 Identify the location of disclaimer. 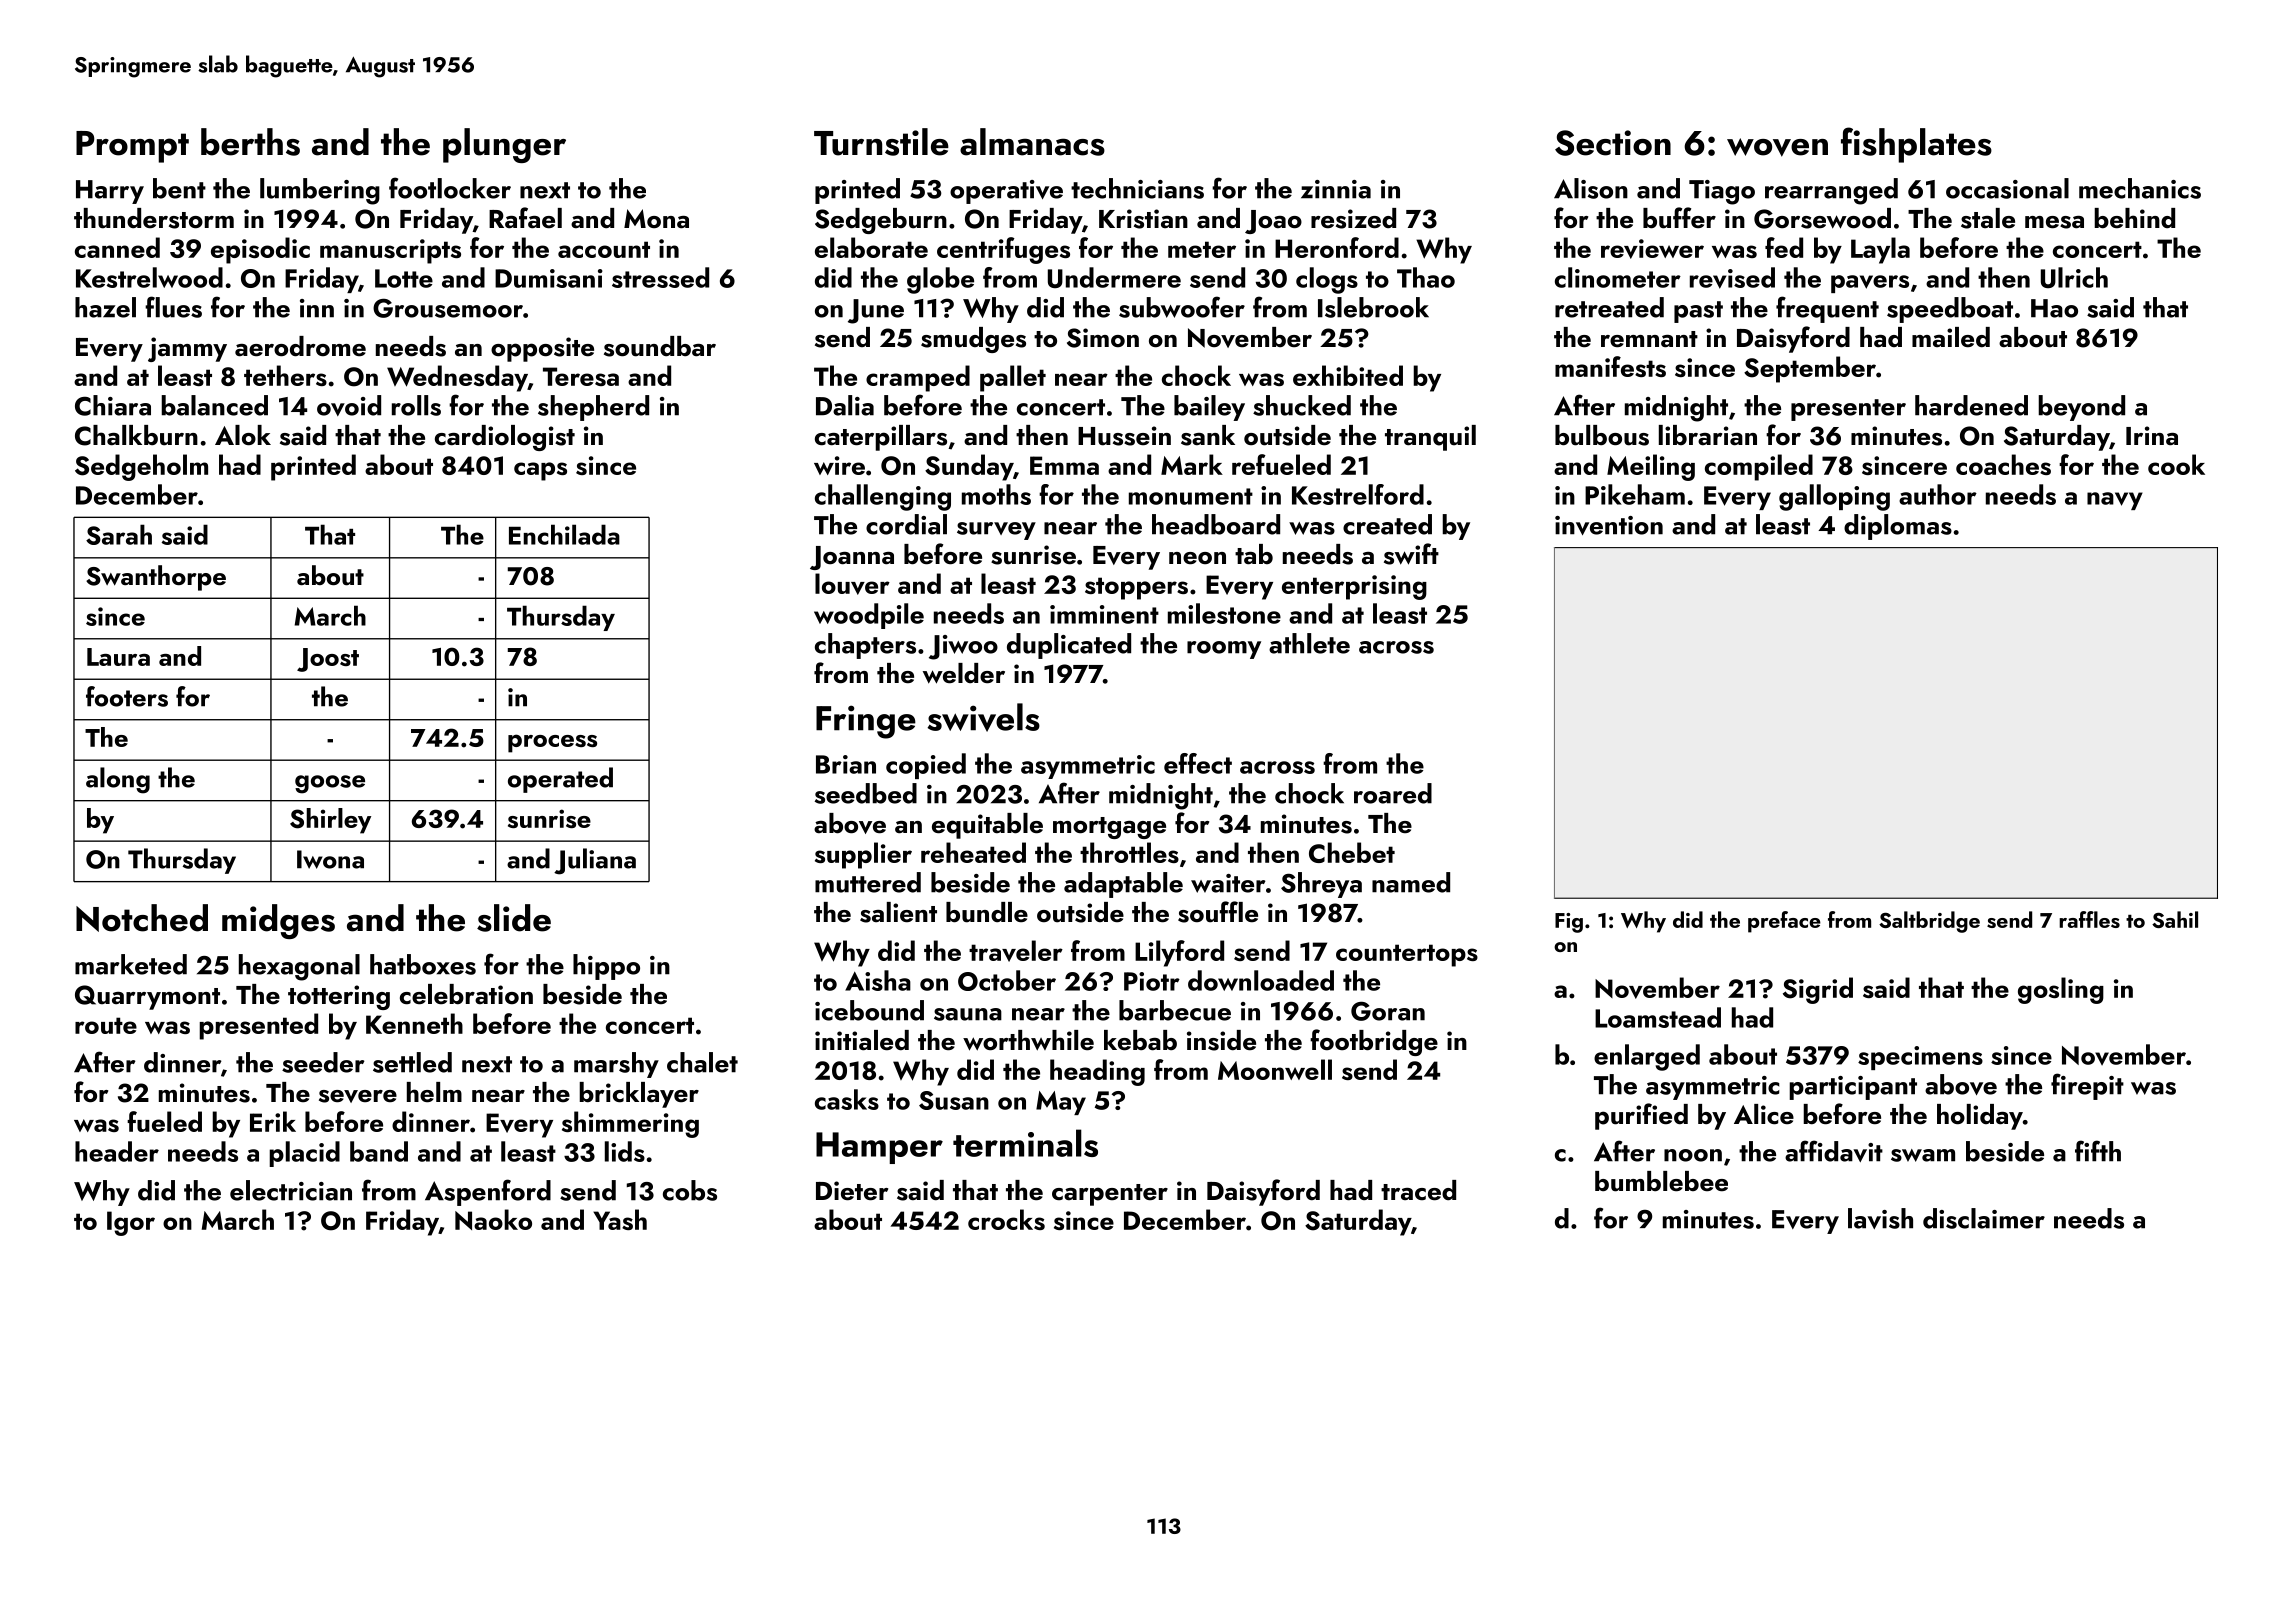
(1984, 1218).
